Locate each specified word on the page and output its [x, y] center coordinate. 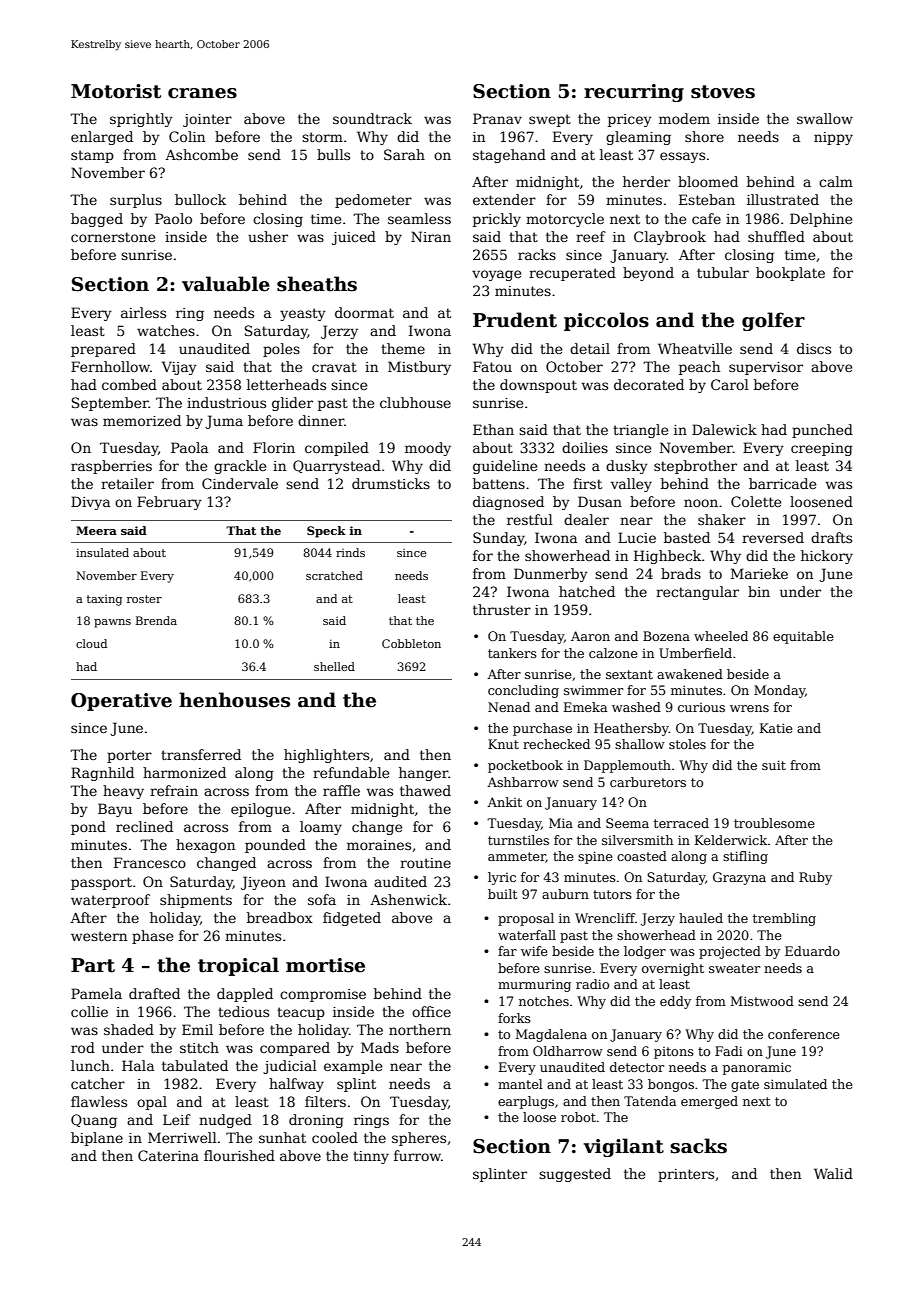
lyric [502, 878]
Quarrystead [337, 467]
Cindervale [240, 483]
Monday [779, 691]
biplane [97, 1139]
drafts [831, 537]
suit [774, 765]
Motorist [116, 91]
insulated [102, 552]
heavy [123, 792]
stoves [723, 92]
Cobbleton [411, 643]
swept [550, 120]
